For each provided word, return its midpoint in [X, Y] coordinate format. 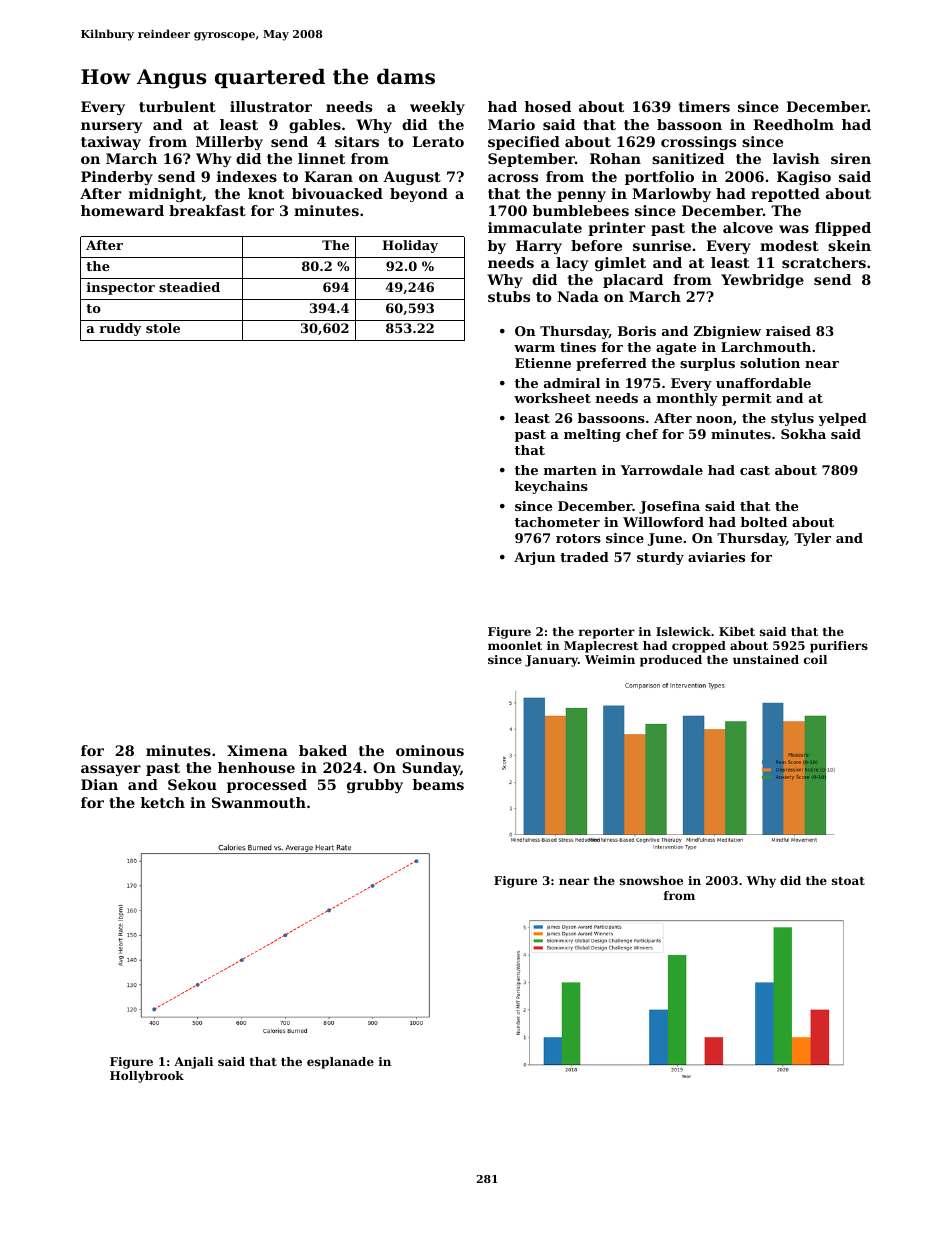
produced [671, 661]
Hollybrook [147, 1077]
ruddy [120, 329]
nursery [111, 127]
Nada [578, 296]
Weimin [610, 659]
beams [438, 784]
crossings [698, 143]
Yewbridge [762, 281]
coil [815, 659]
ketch [163, 802]
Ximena [257, 750]
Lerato [438, 141]
